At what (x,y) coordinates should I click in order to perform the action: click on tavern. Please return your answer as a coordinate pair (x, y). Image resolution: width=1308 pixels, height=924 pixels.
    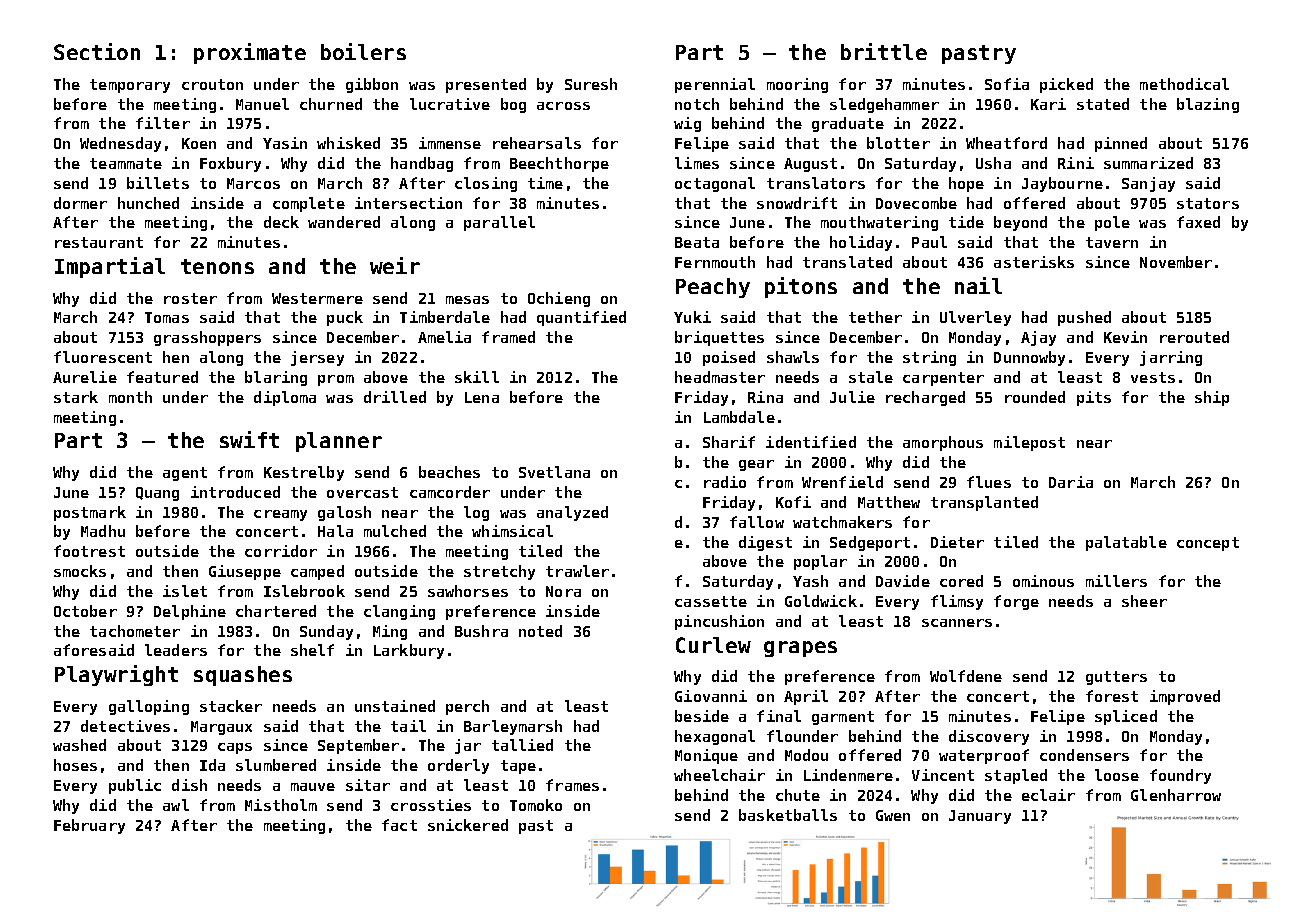
    Looking at the image, I should click on (1112, 242).
